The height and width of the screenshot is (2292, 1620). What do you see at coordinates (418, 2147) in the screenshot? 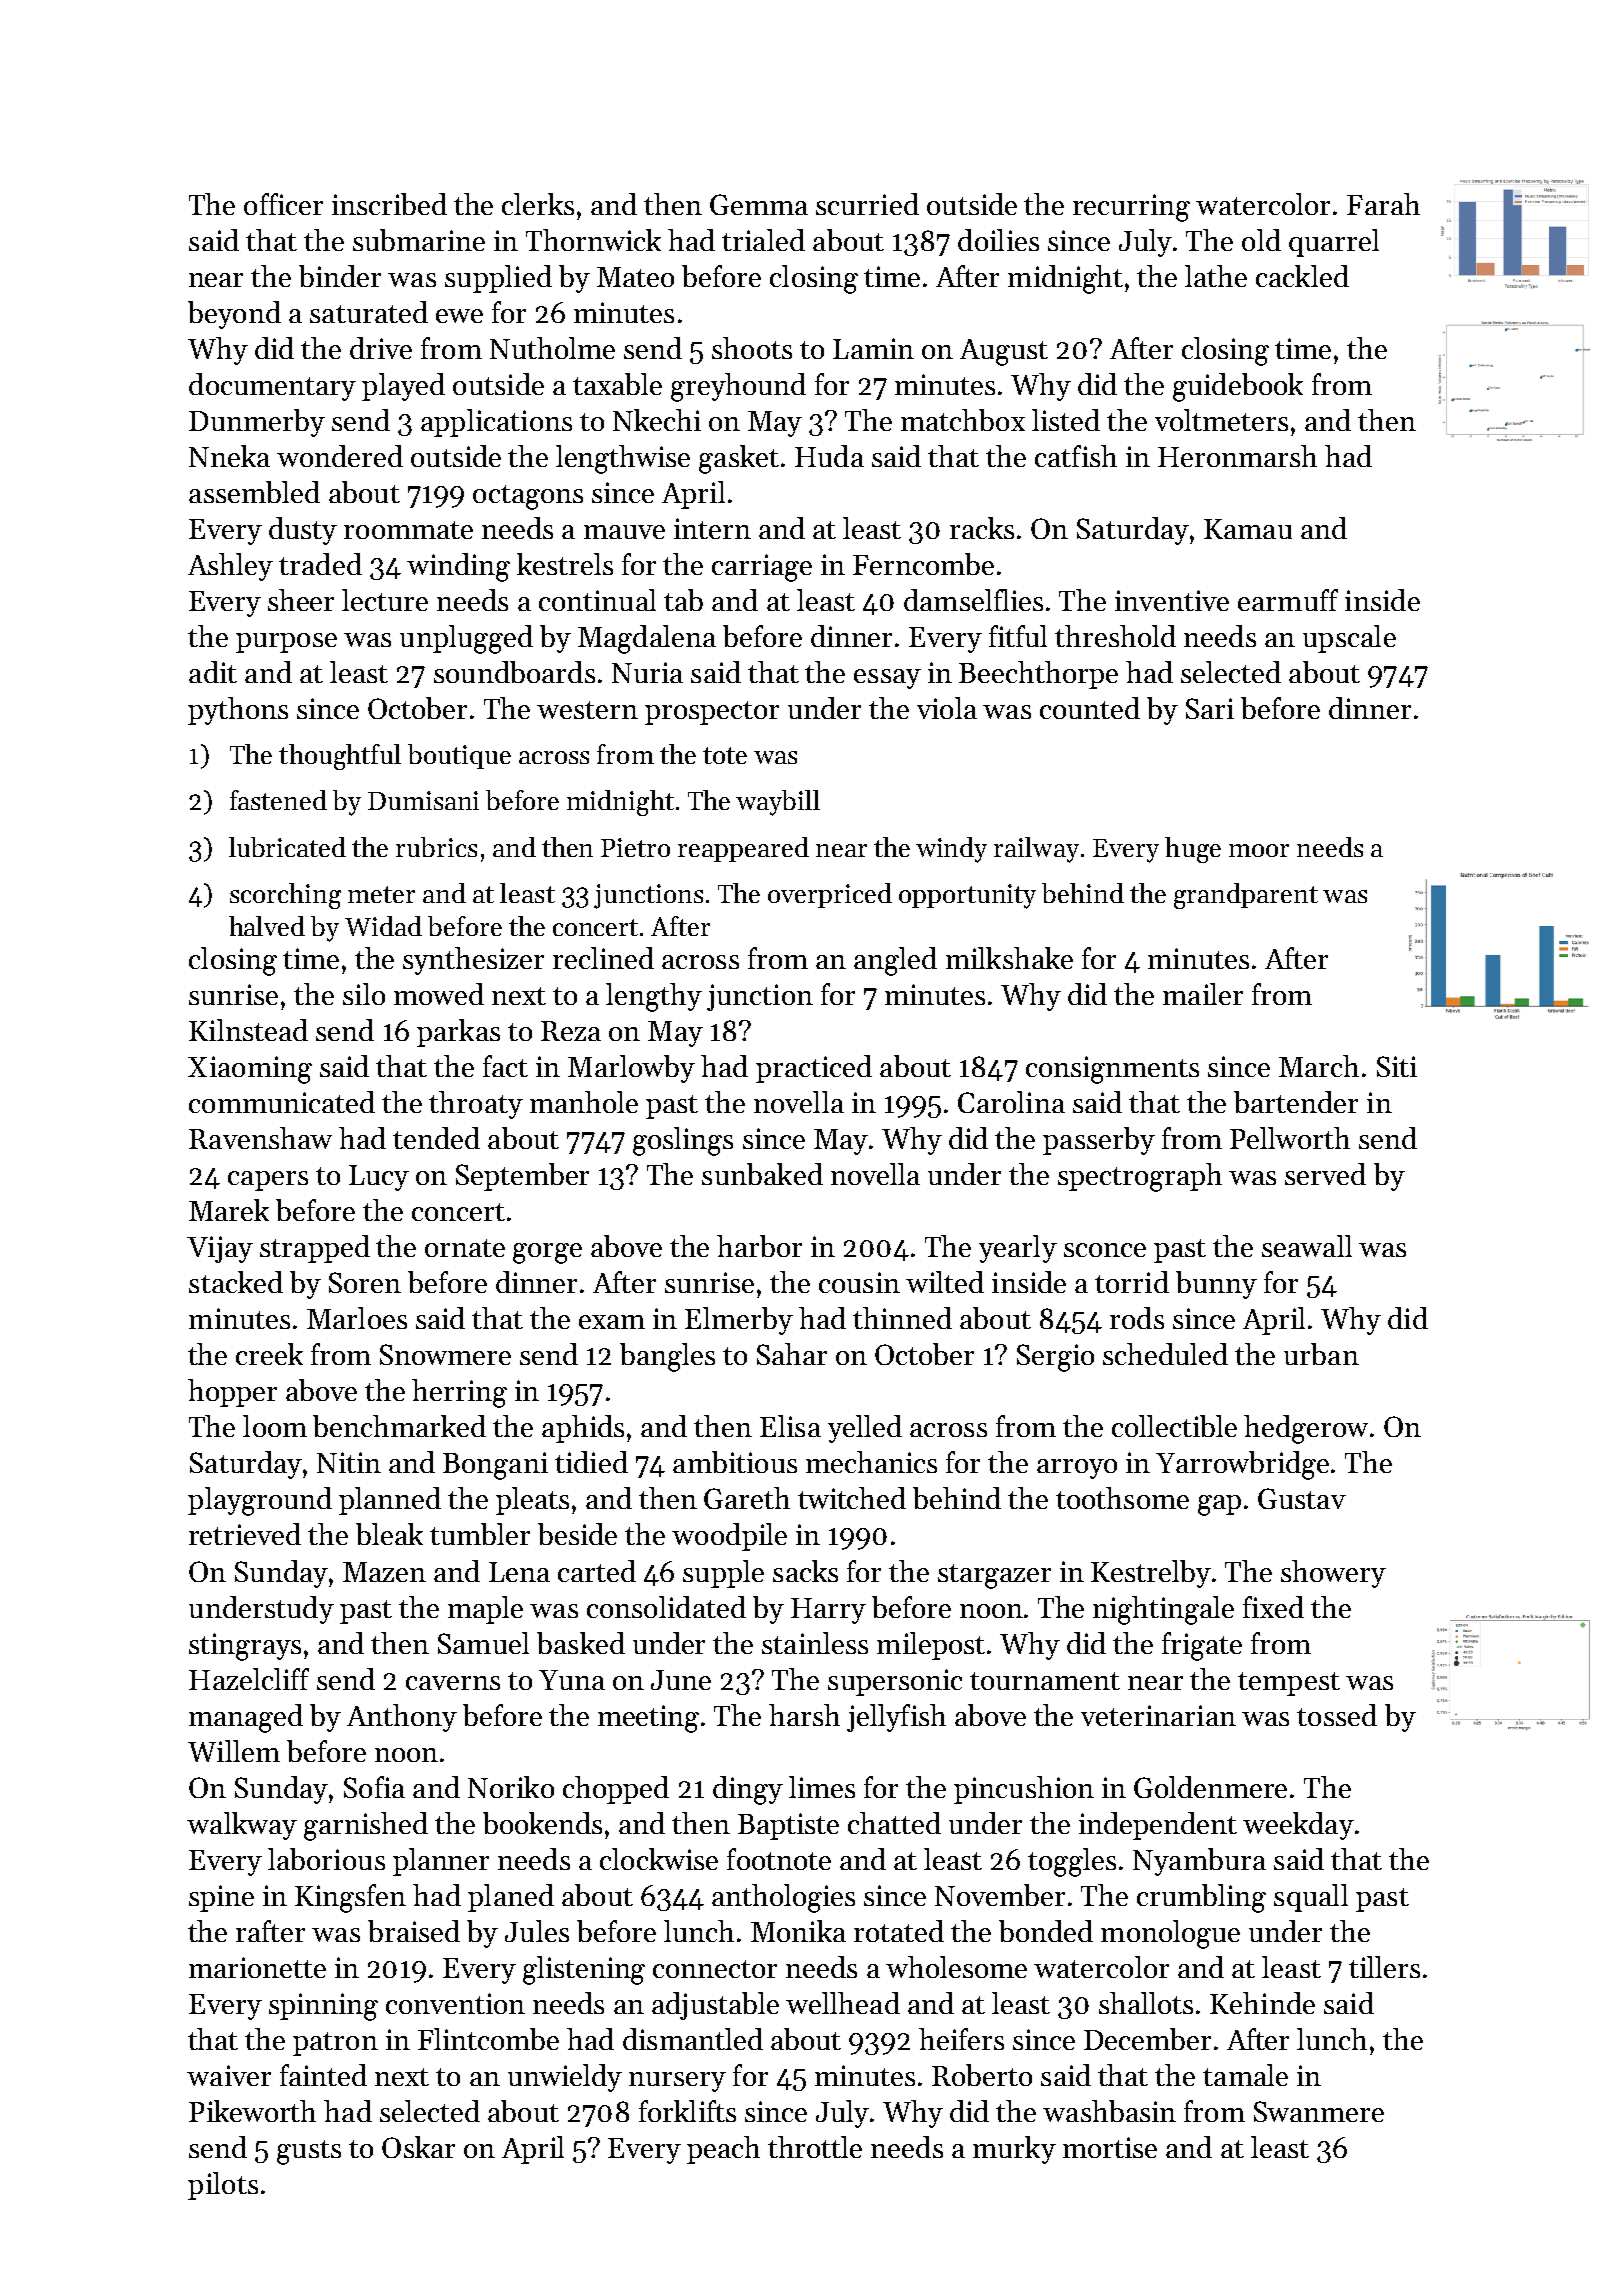
I see `Oskar` at bounding box center [418, 2147].
